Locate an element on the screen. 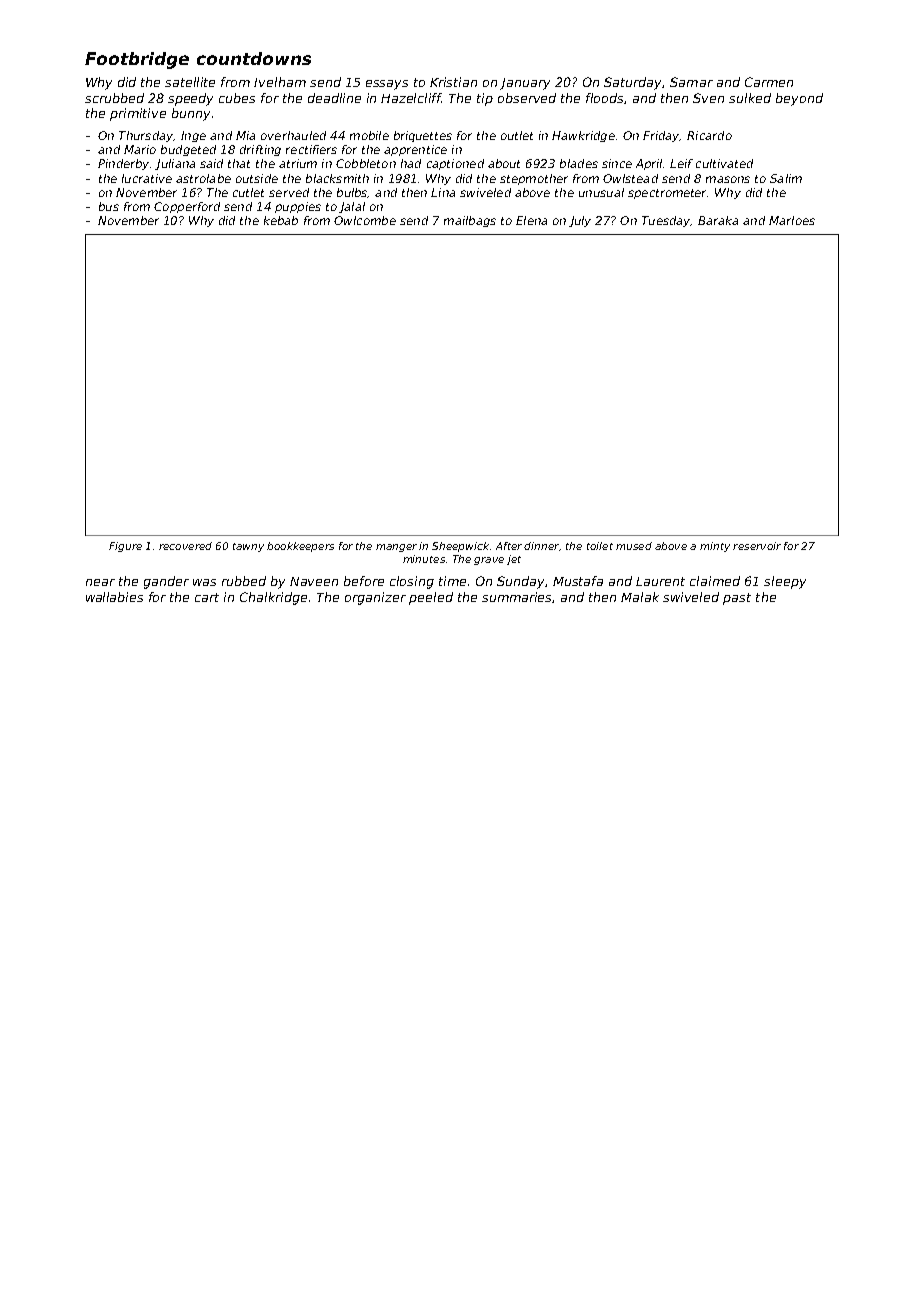 This screenshot has height=1308, width=924. Carmen is located at coordinates (769, 82).
